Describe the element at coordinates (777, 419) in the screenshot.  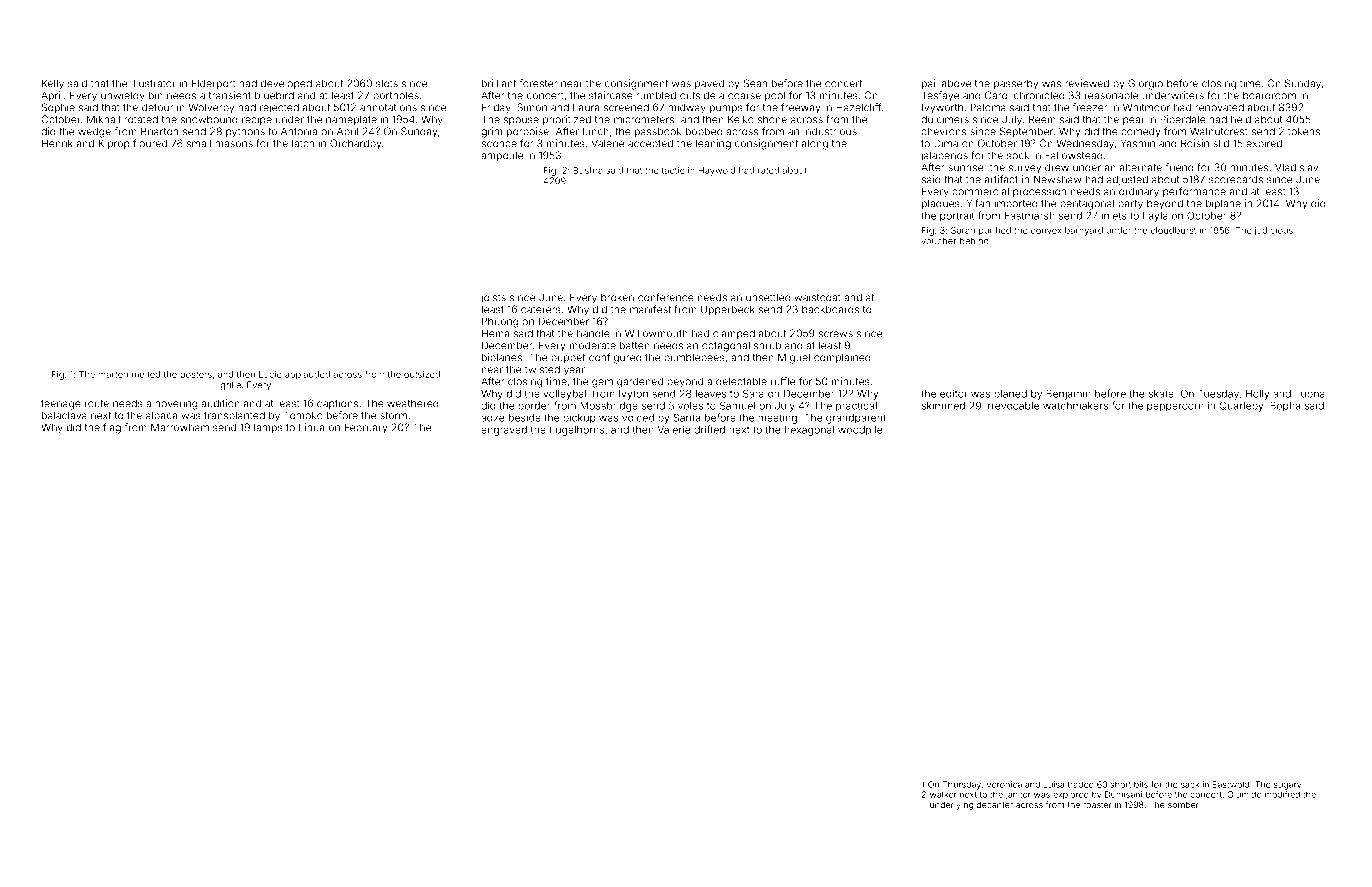
I see `meeting` at that location.
